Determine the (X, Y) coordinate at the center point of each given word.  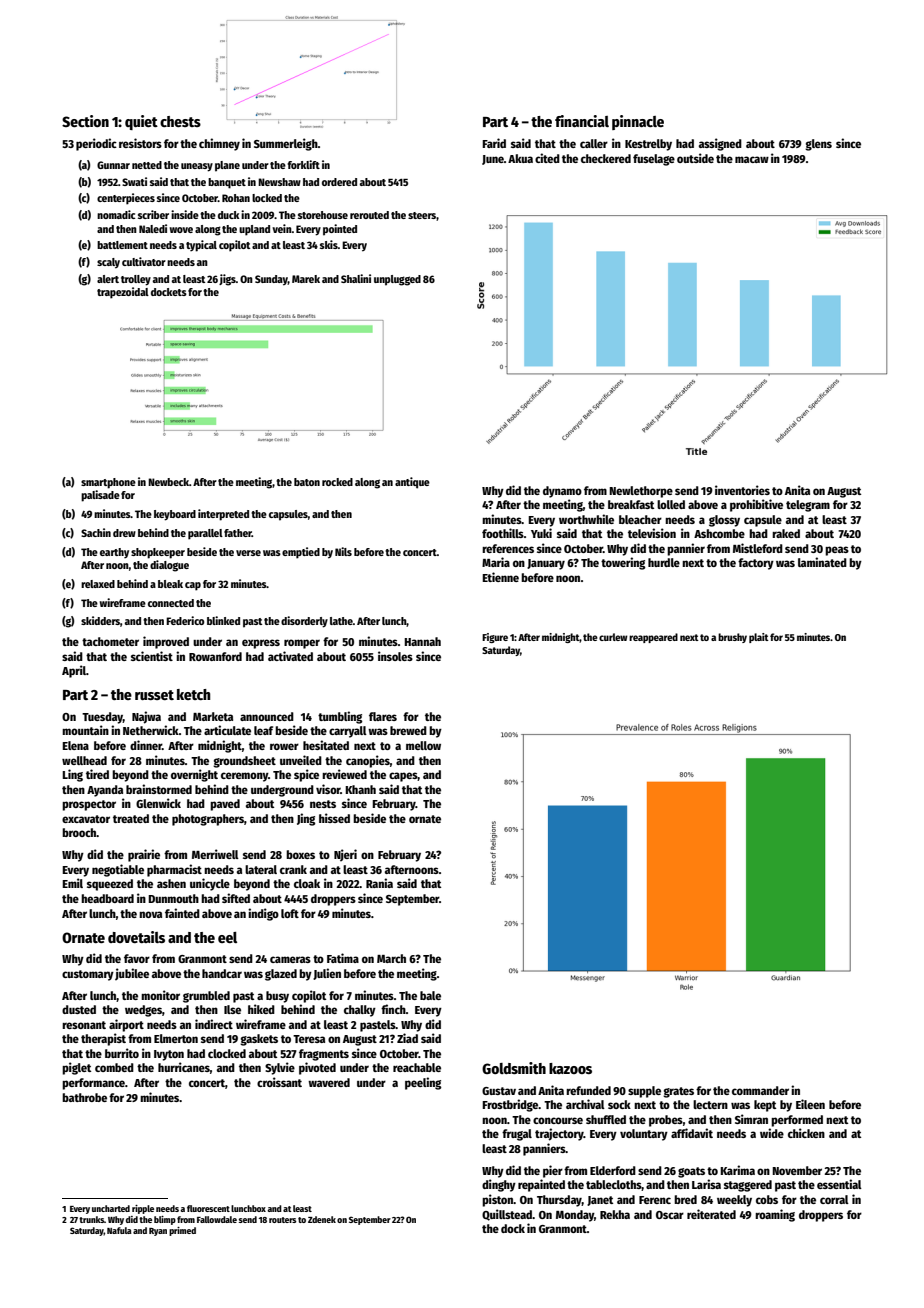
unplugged (397, 280)
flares (383, 716)
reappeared (653, 638)
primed (182, 1231)
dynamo (562, 492)
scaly (108, 263)
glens (818, 145)
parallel (205, 534)
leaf (263, 730)
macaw (752, 159)
